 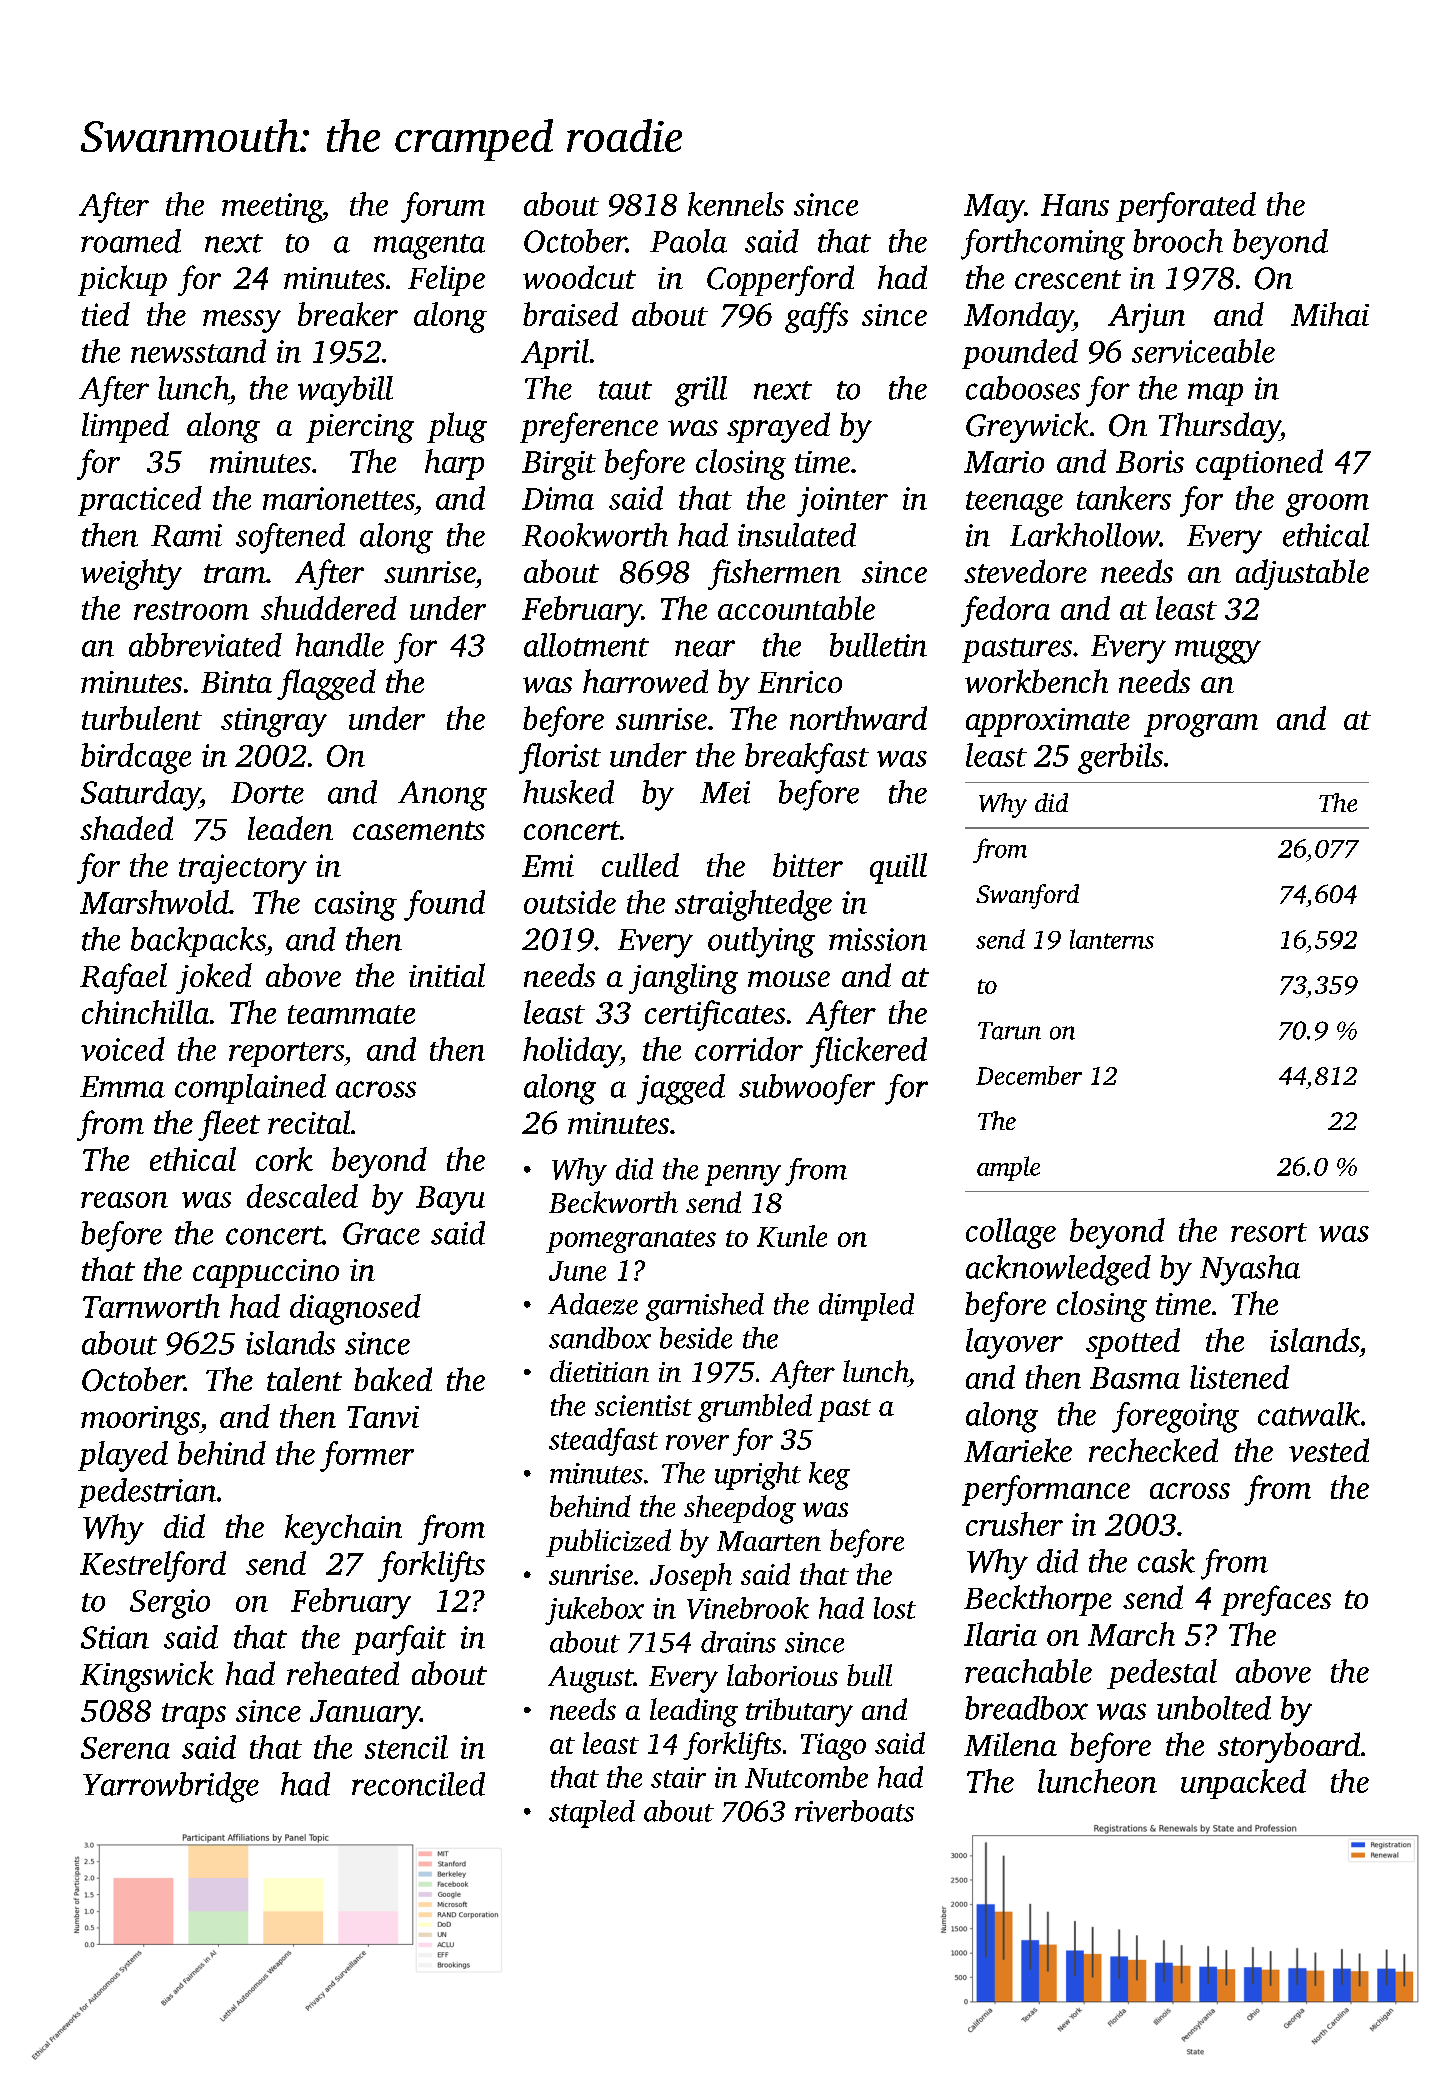 What do you see at coordinates (701, 391) in the image?
I see `grill` at bounding box center [701, 391].
